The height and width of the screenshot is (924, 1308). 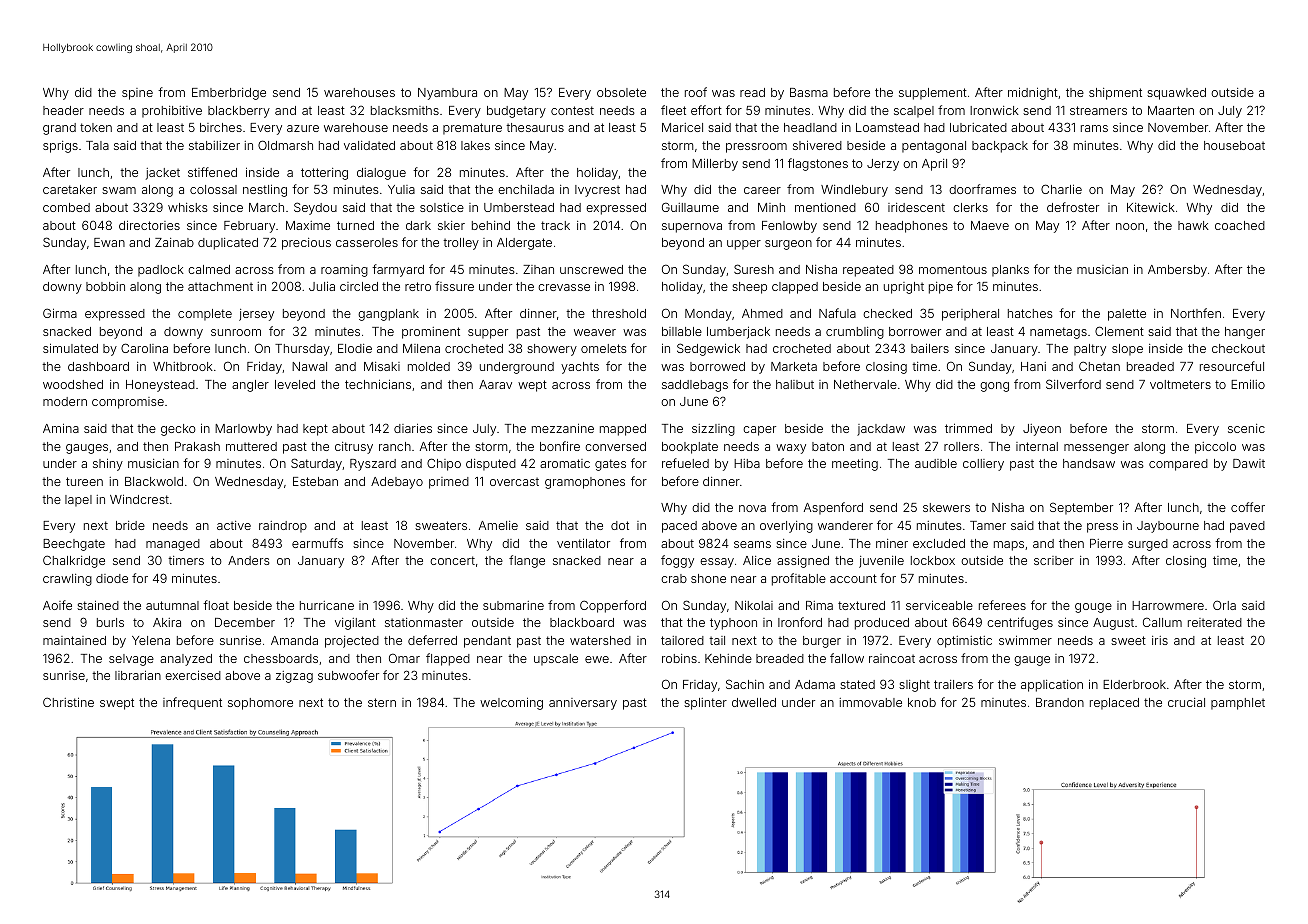 I want to click on squawked, so click(x=1176, y=94).
